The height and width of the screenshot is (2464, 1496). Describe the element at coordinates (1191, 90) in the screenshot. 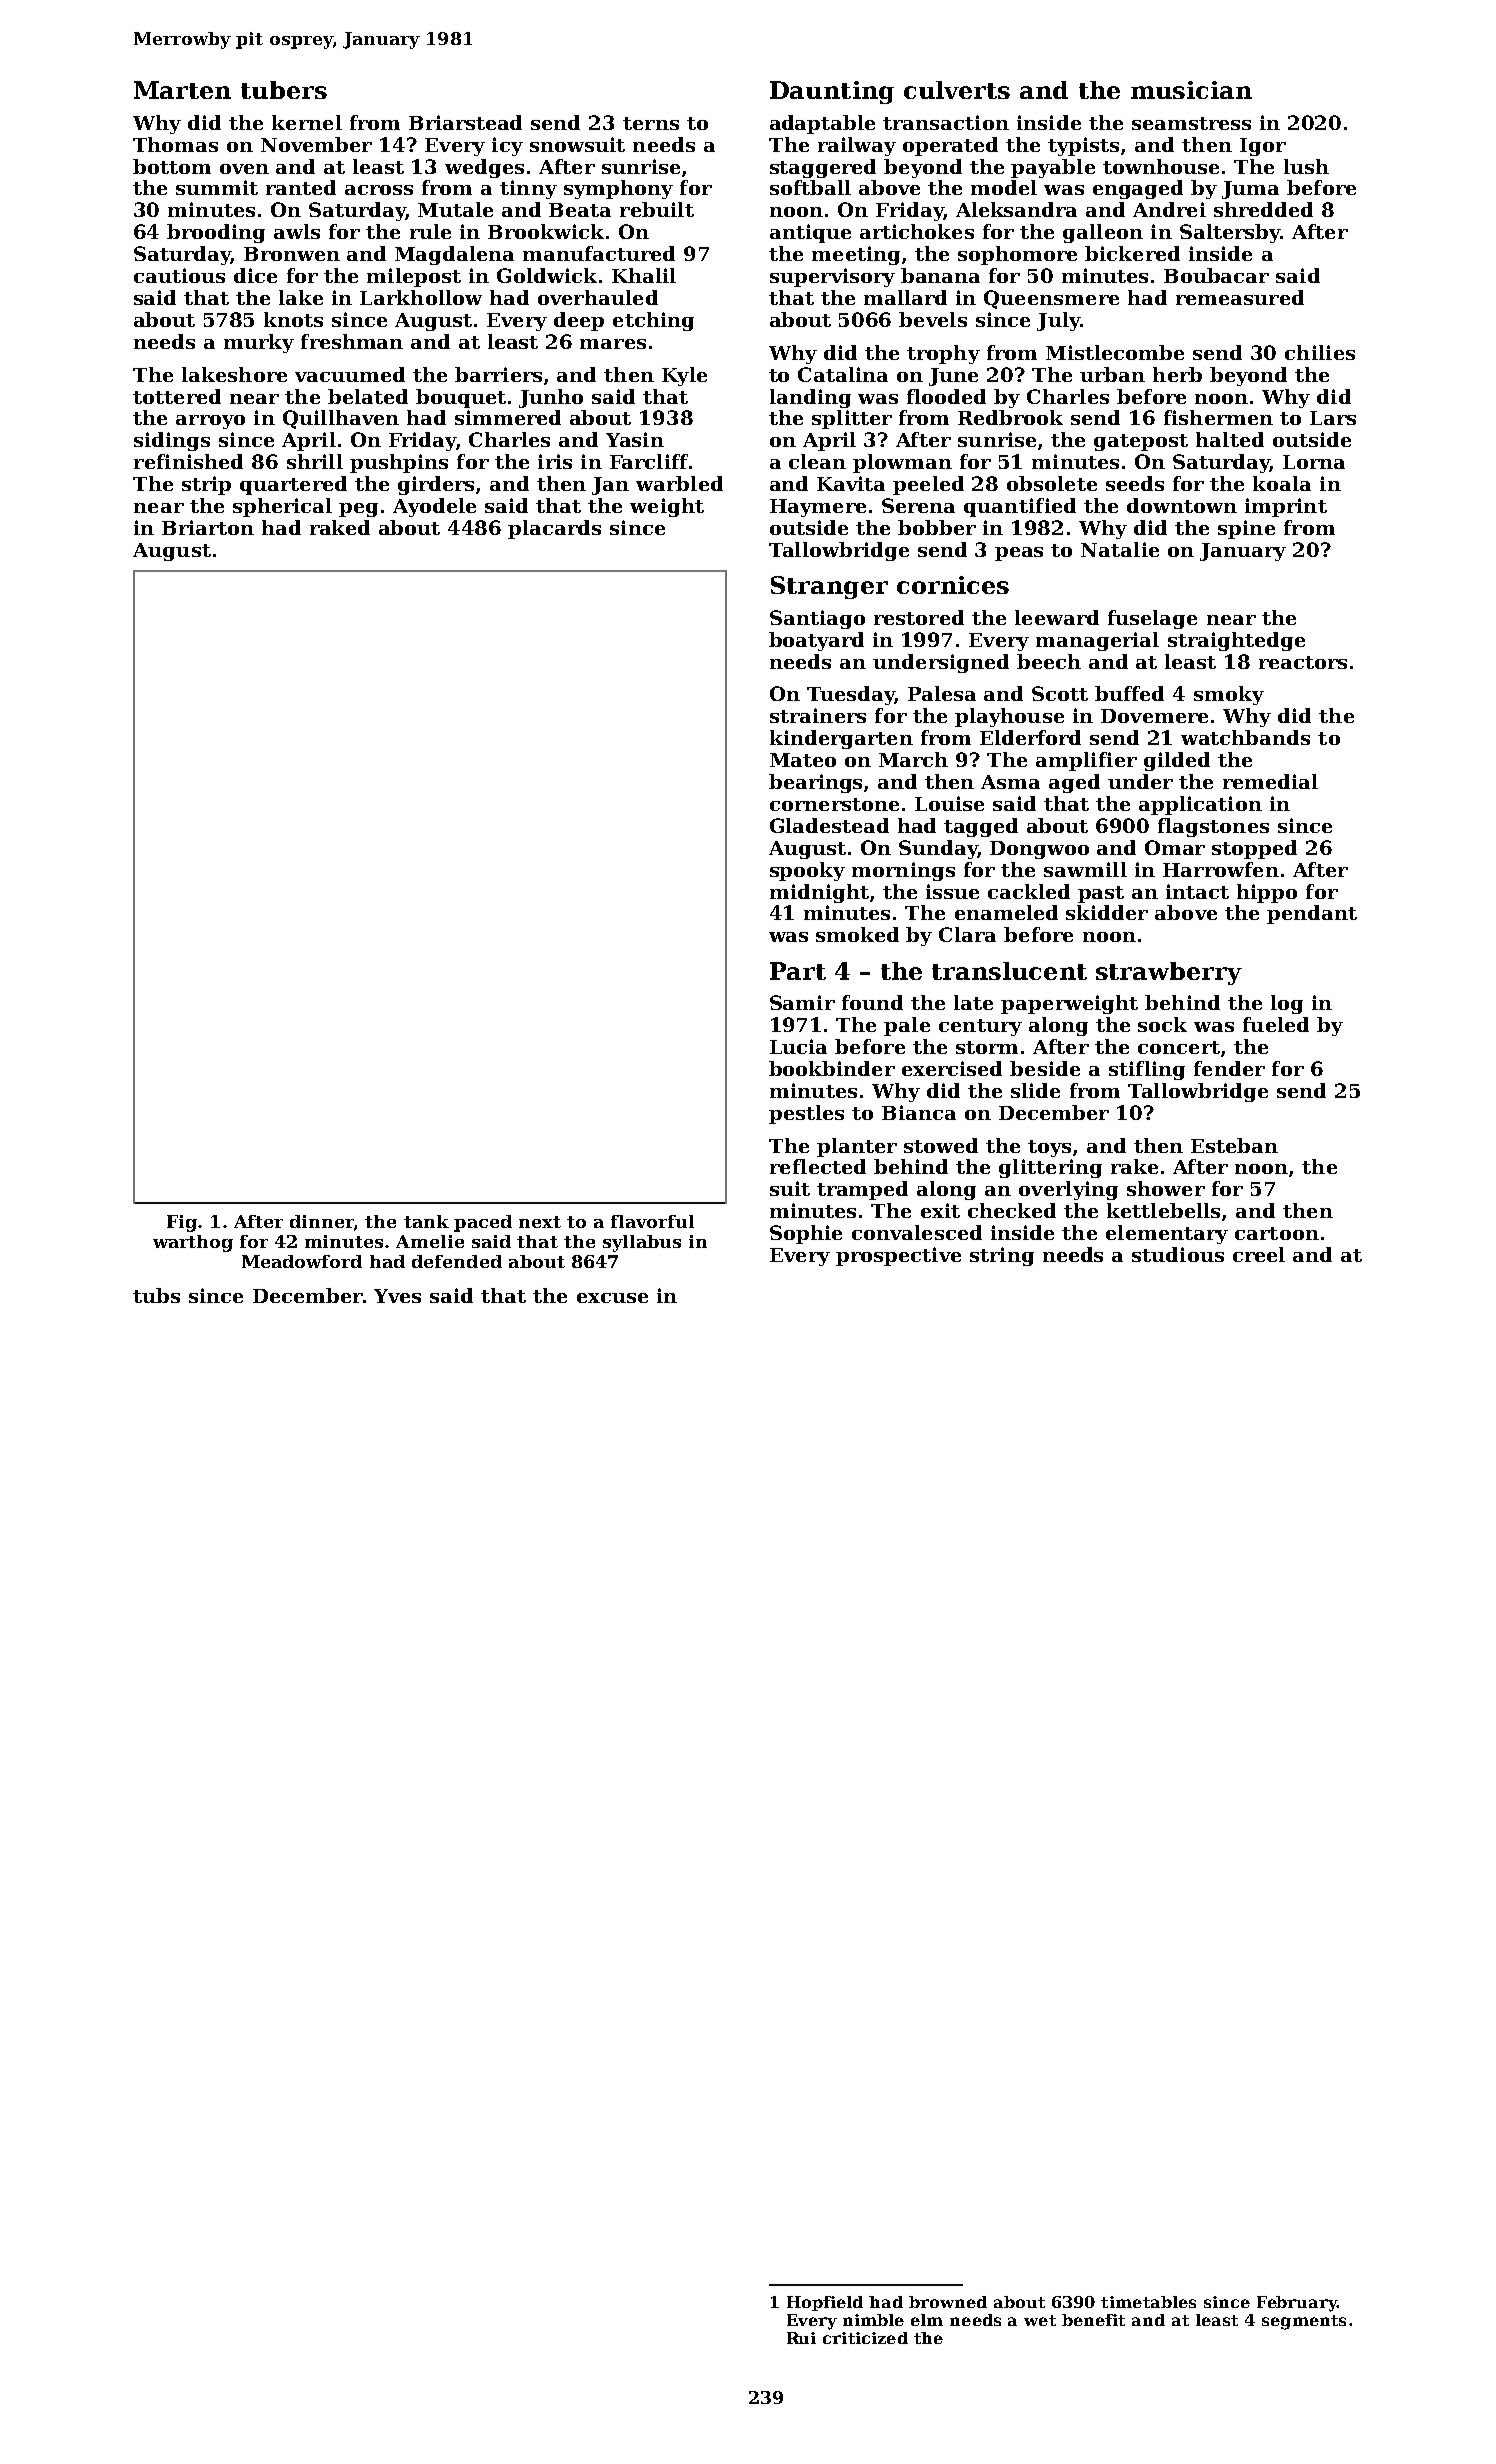

I see `musician` at that location.
